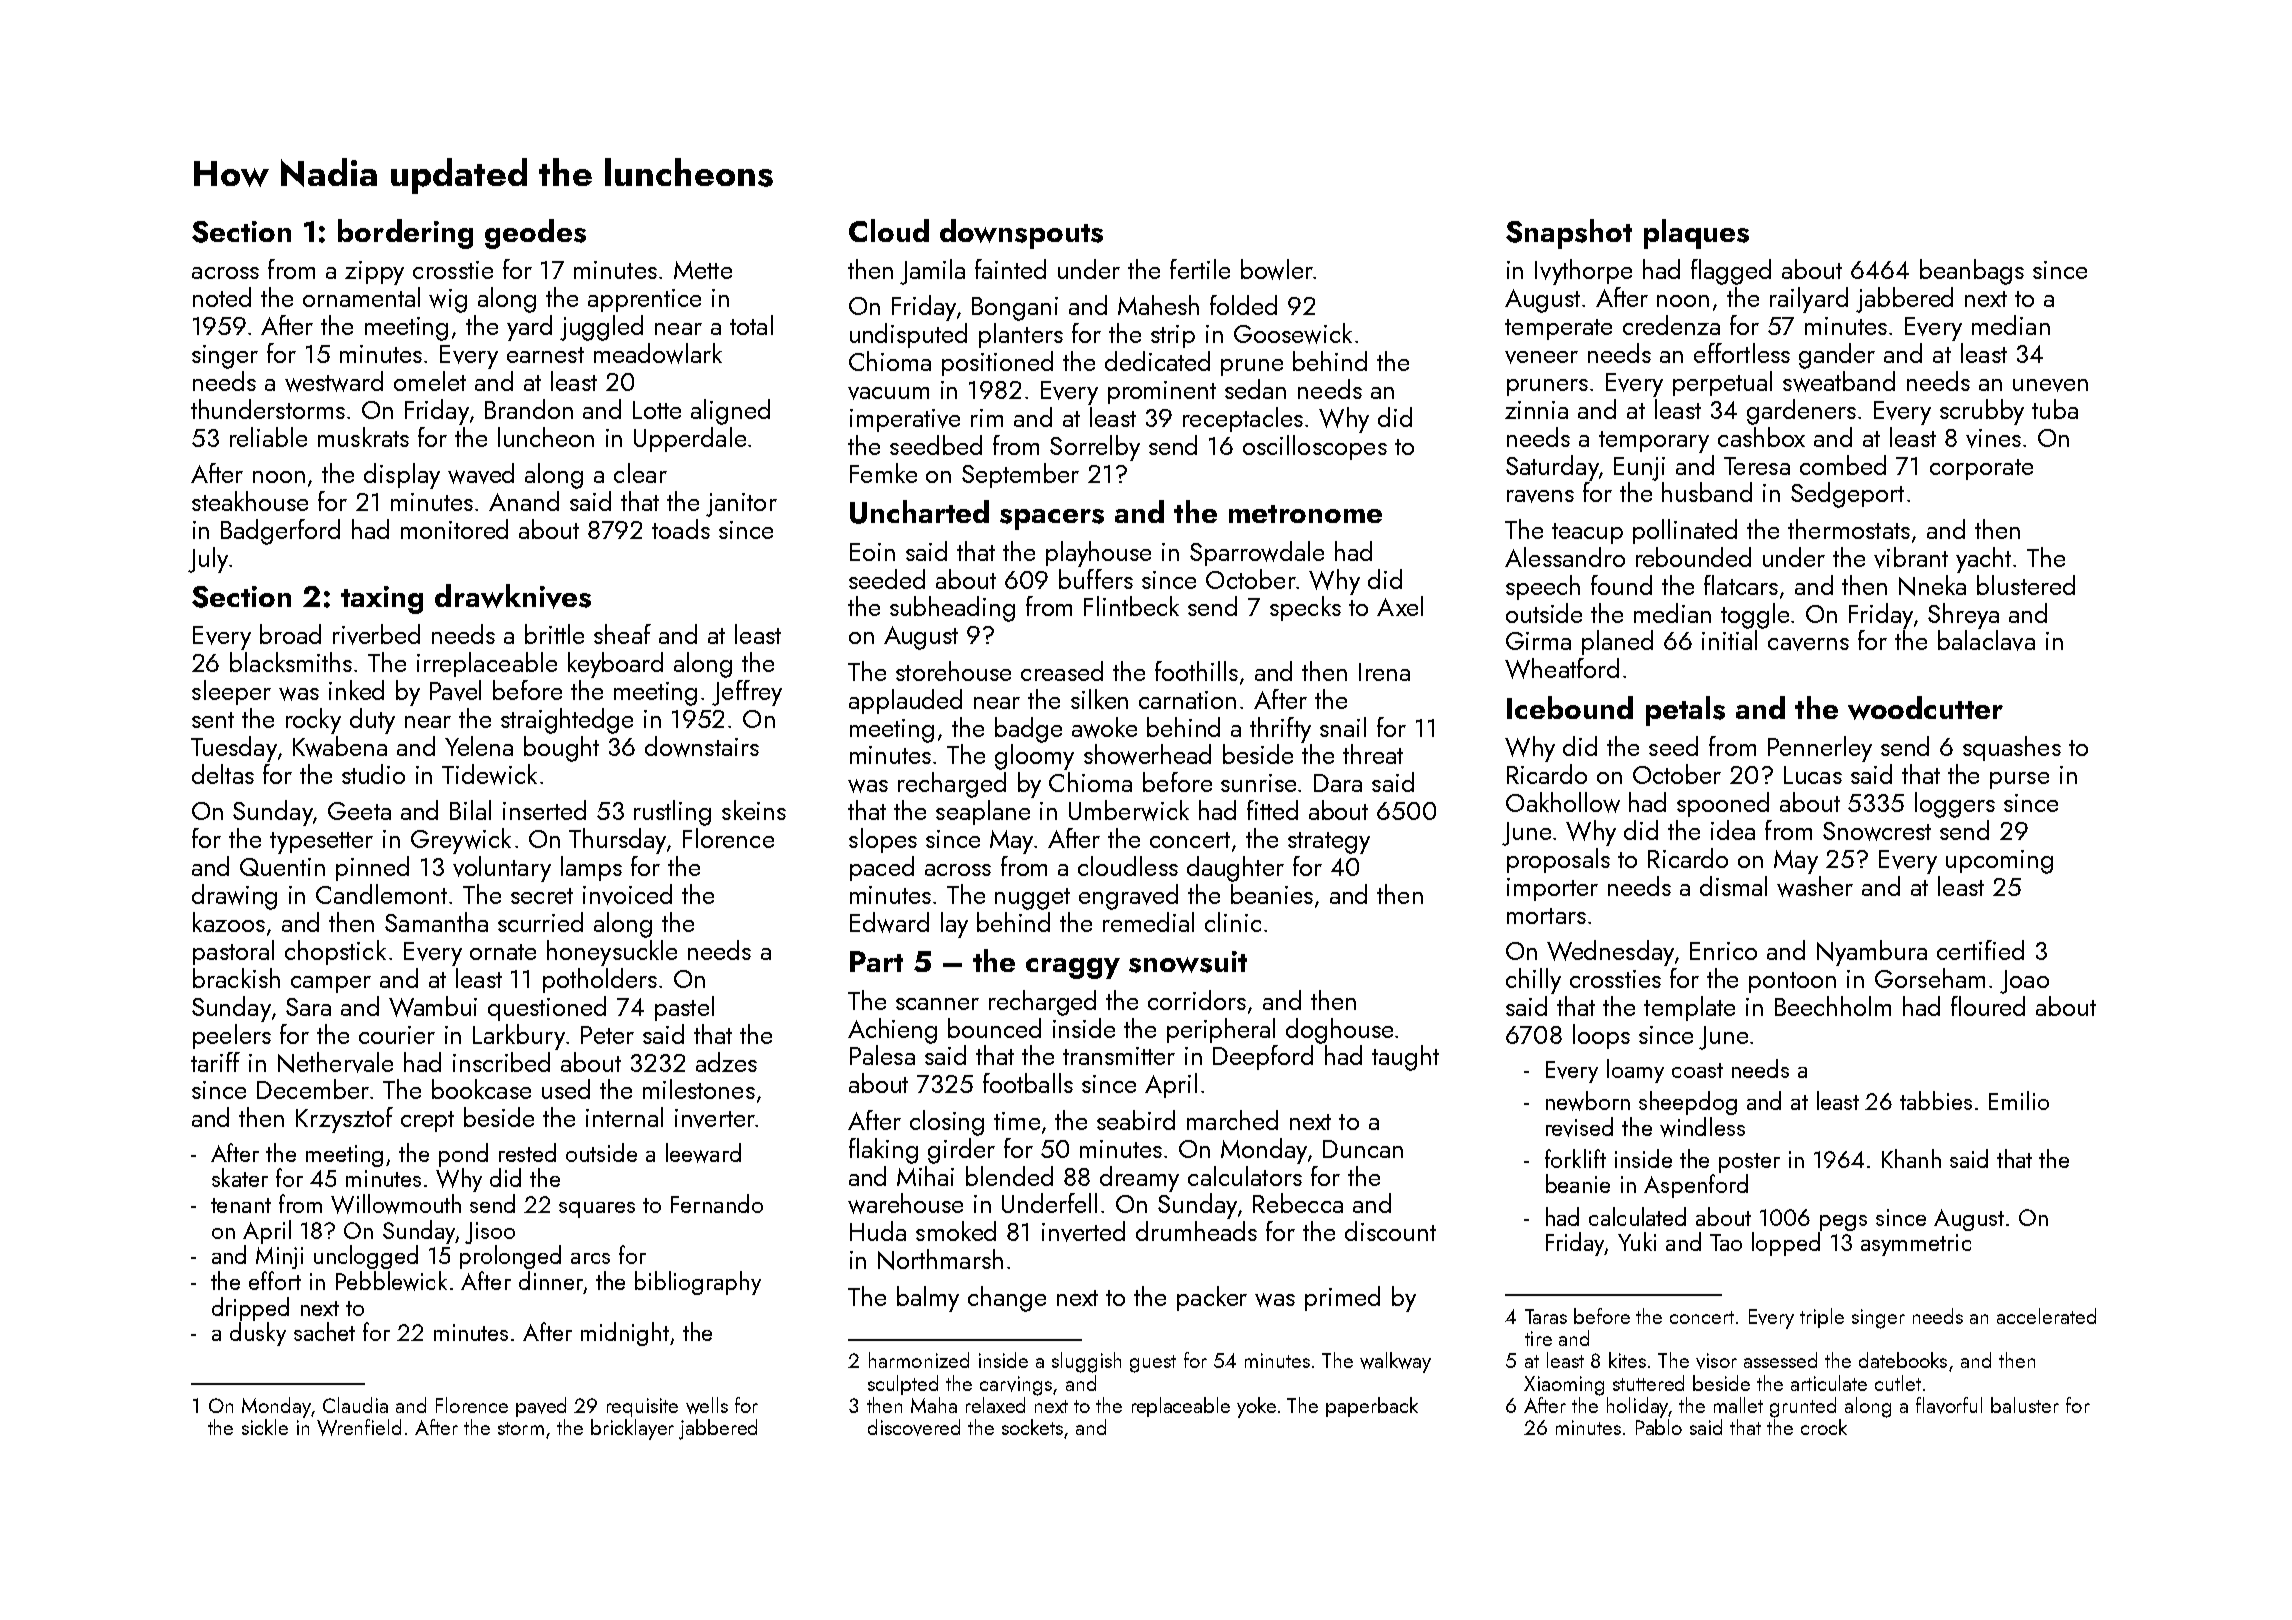  Describe the element at coordinates (698, 1283) in the document. I see `bibliography` at that location.
